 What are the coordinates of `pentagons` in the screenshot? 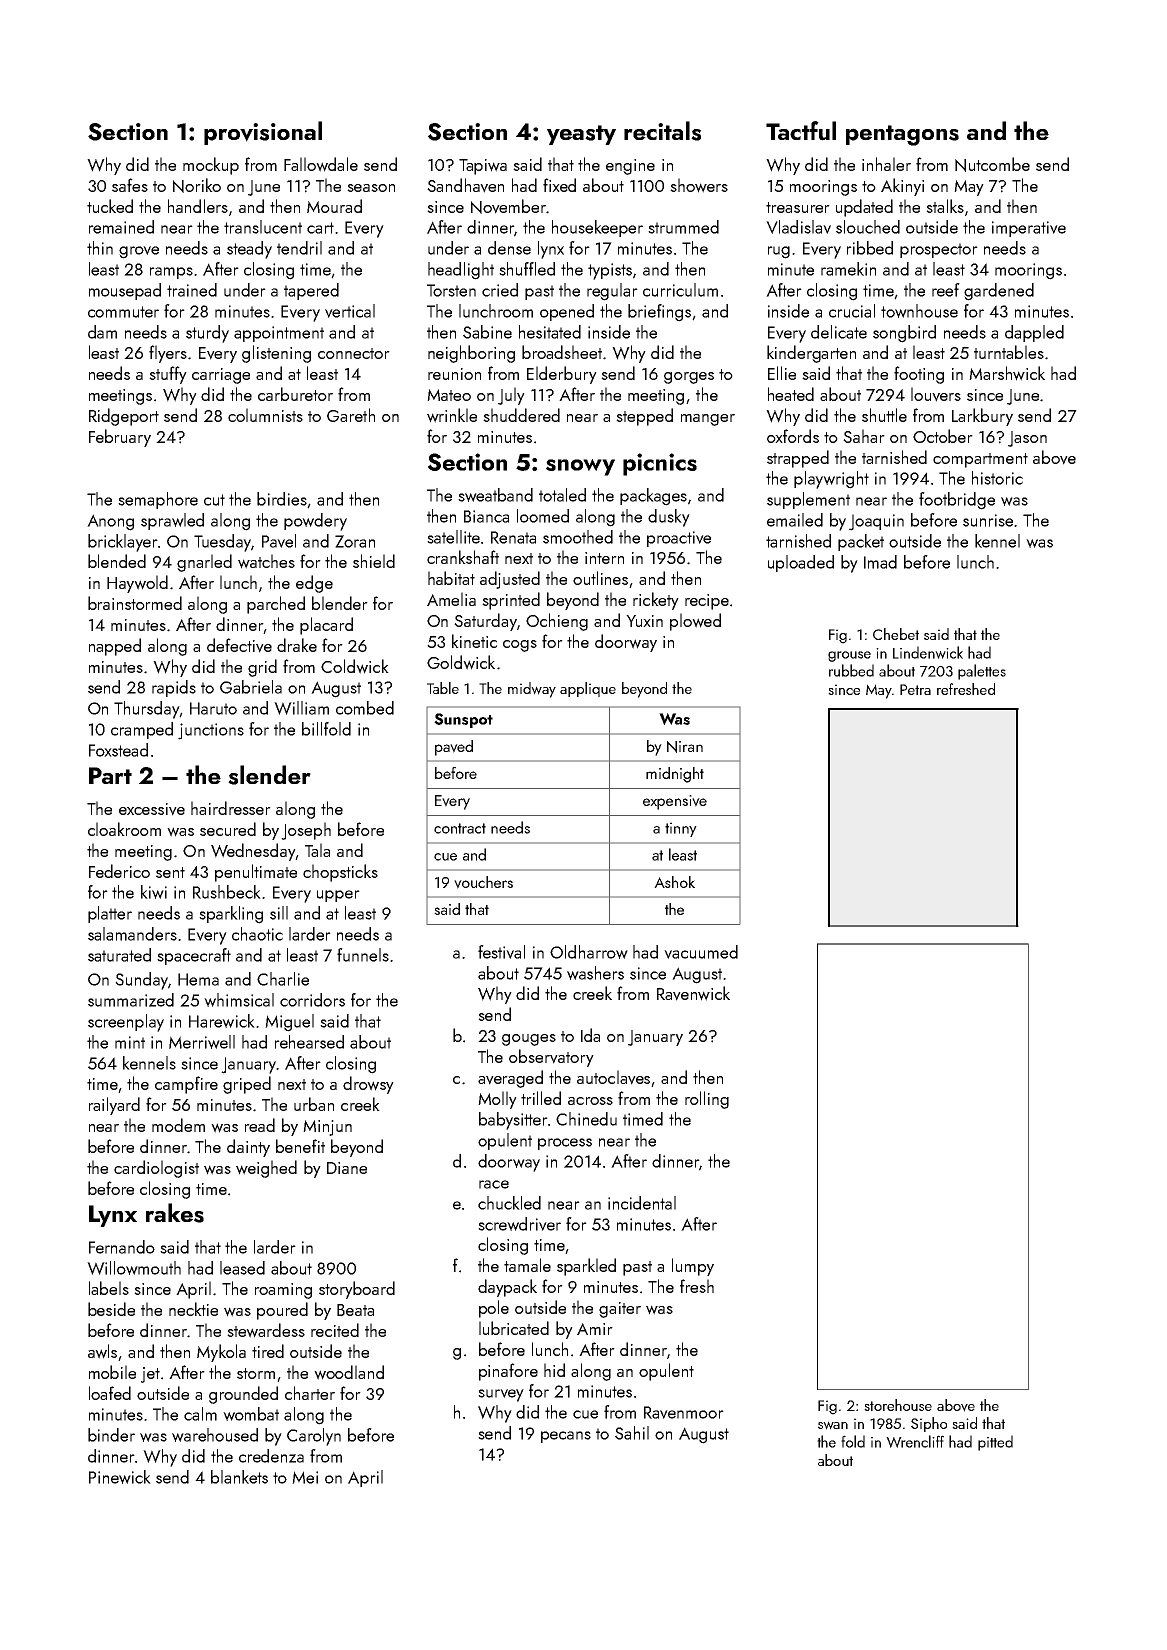 It's located at (902, 135).
